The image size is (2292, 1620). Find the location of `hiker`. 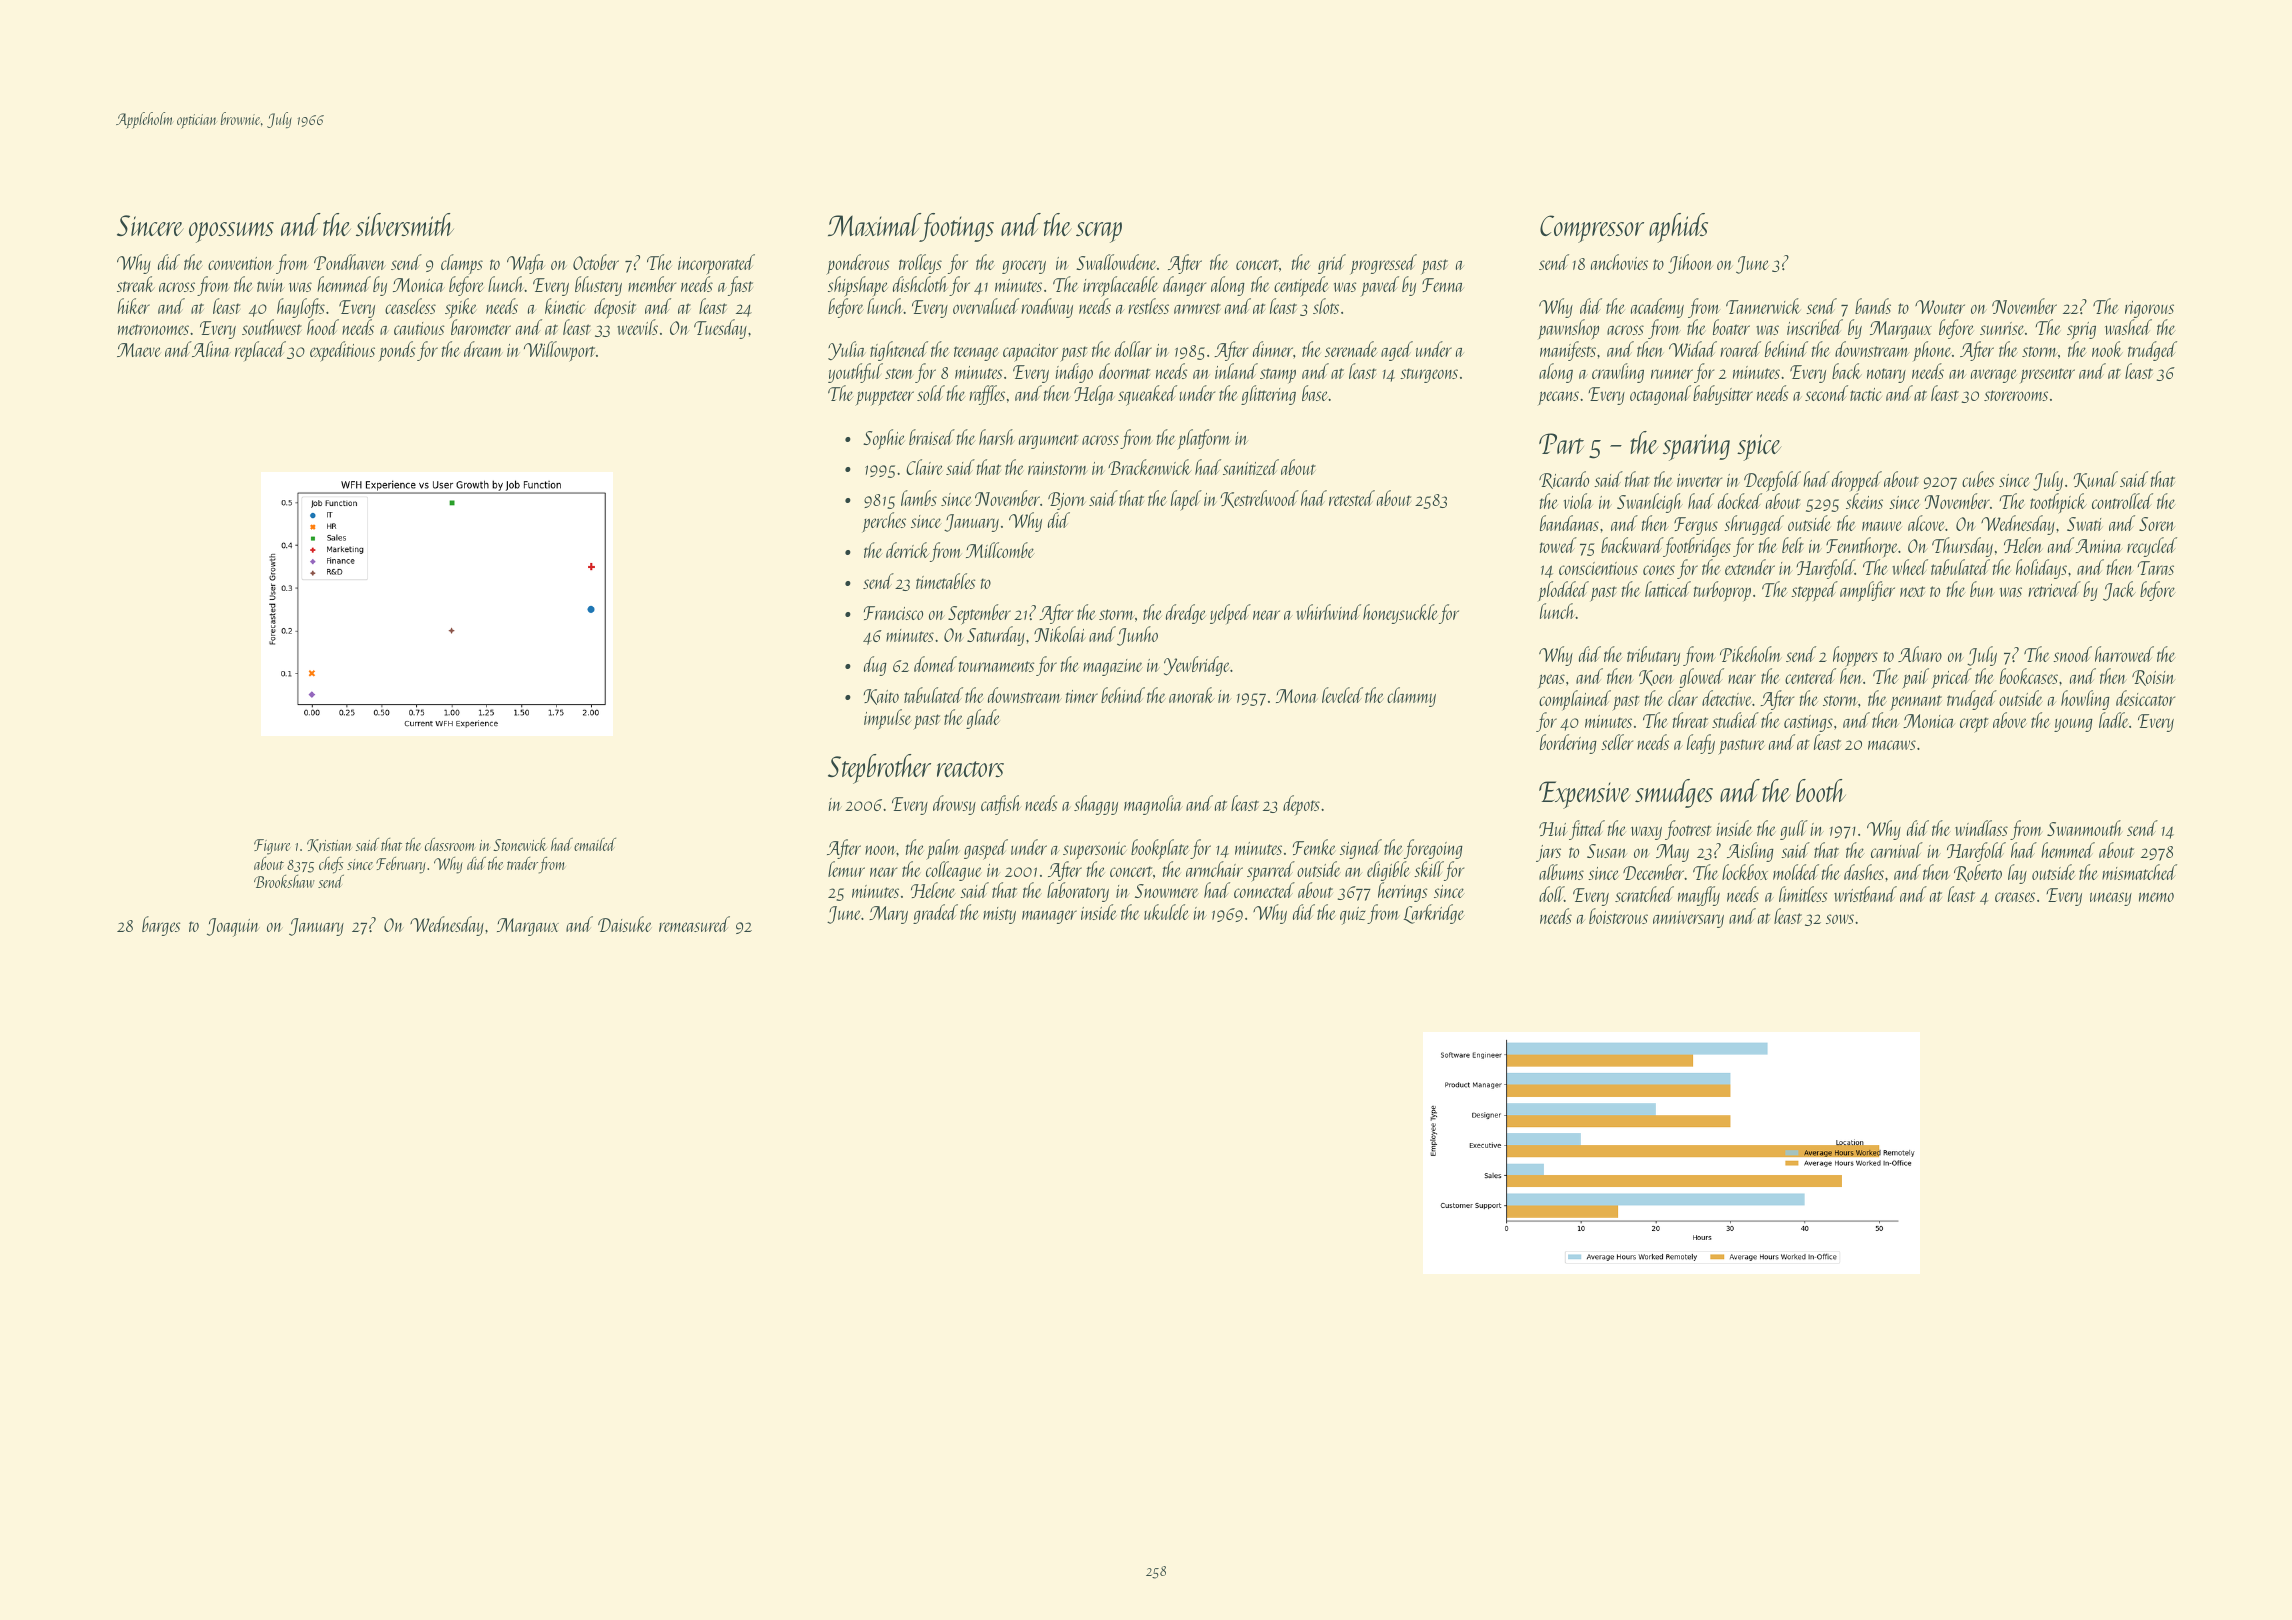

hiker is located at coordinates (133, 306).
